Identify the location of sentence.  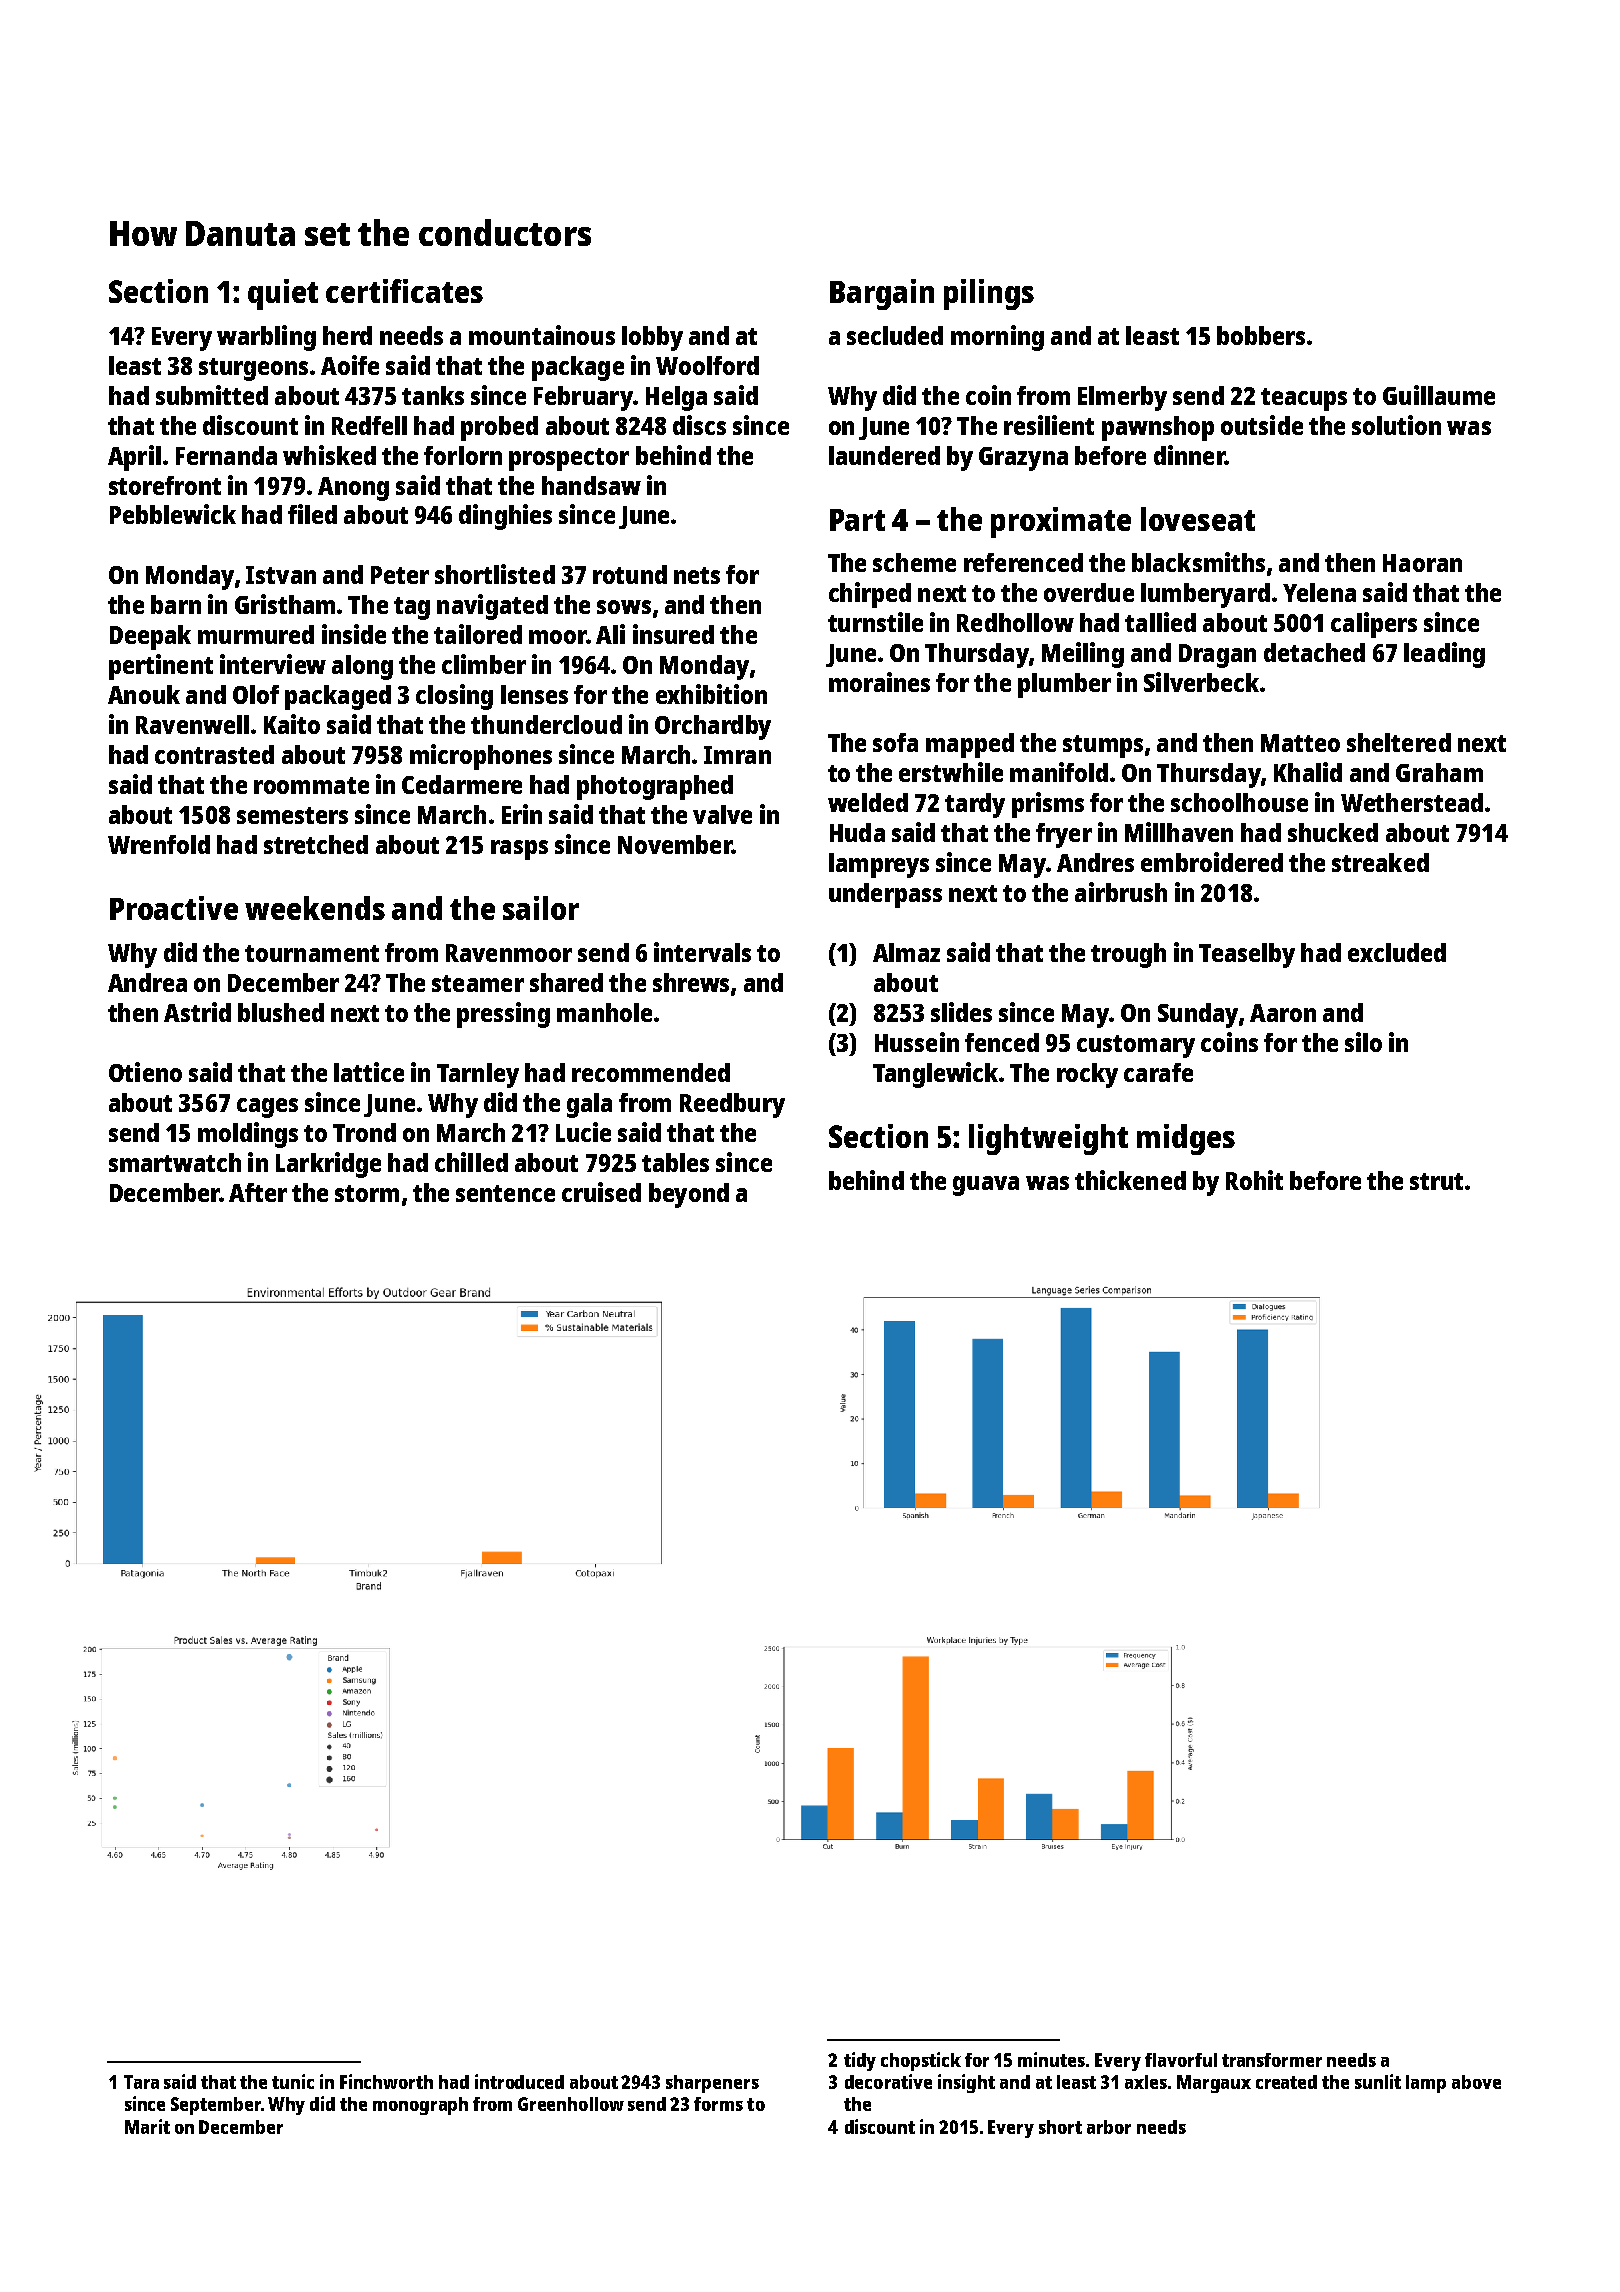
(505, 1193).
